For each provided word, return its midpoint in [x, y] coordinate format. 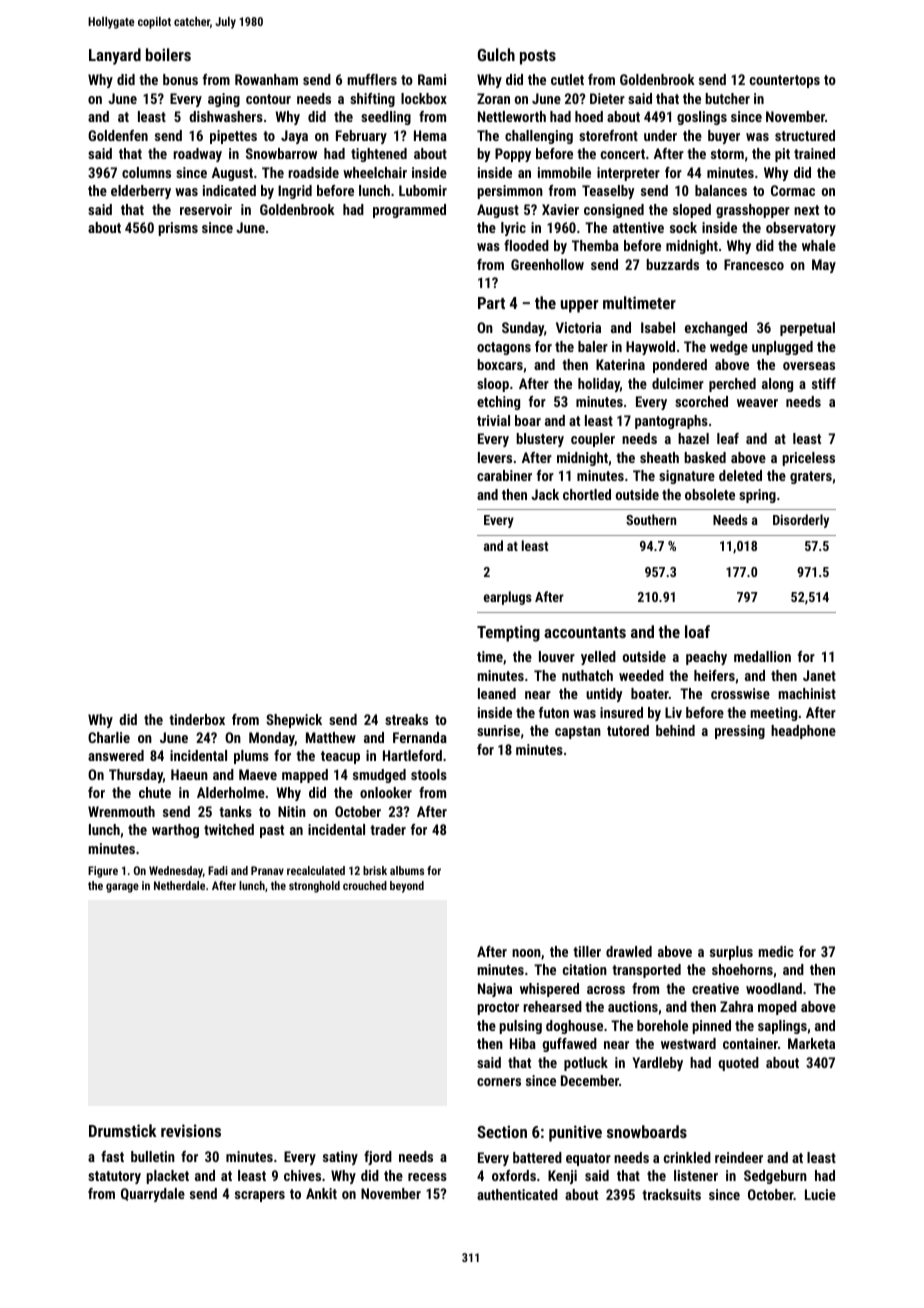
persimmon [510, 192]
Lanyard [115, 56]
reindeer [739, 1157]
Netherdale [179, 885]
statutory [114, 1177]
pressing [740, 732]
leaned [497, 693]
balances [721, 190]
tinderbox [197, 719]
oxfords [514, 1175]
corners [499, 1082]
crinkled [687, 1157]
